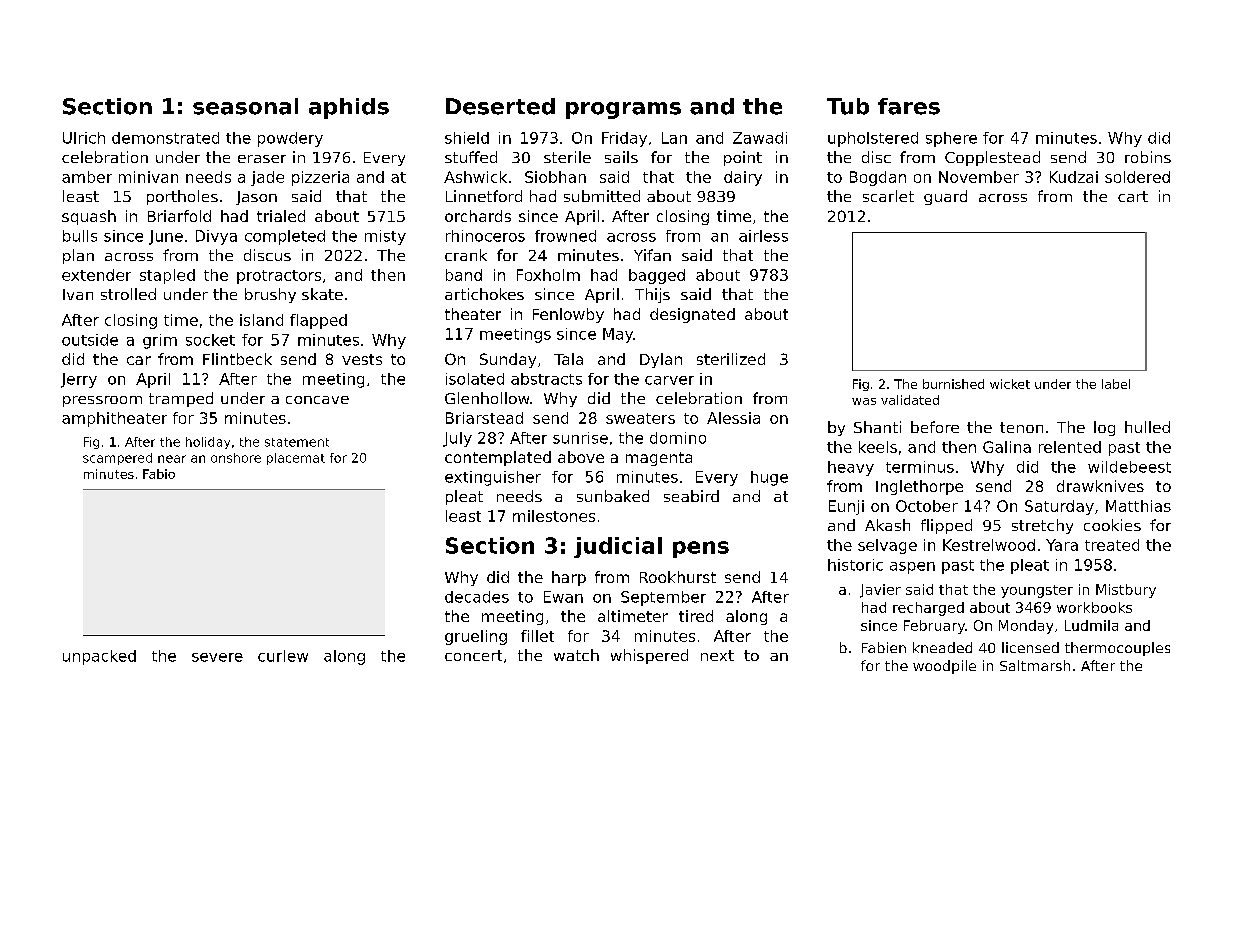  Describe the element at coordinates (1148, 157) in the screenshot. I see `robins` at that location.
